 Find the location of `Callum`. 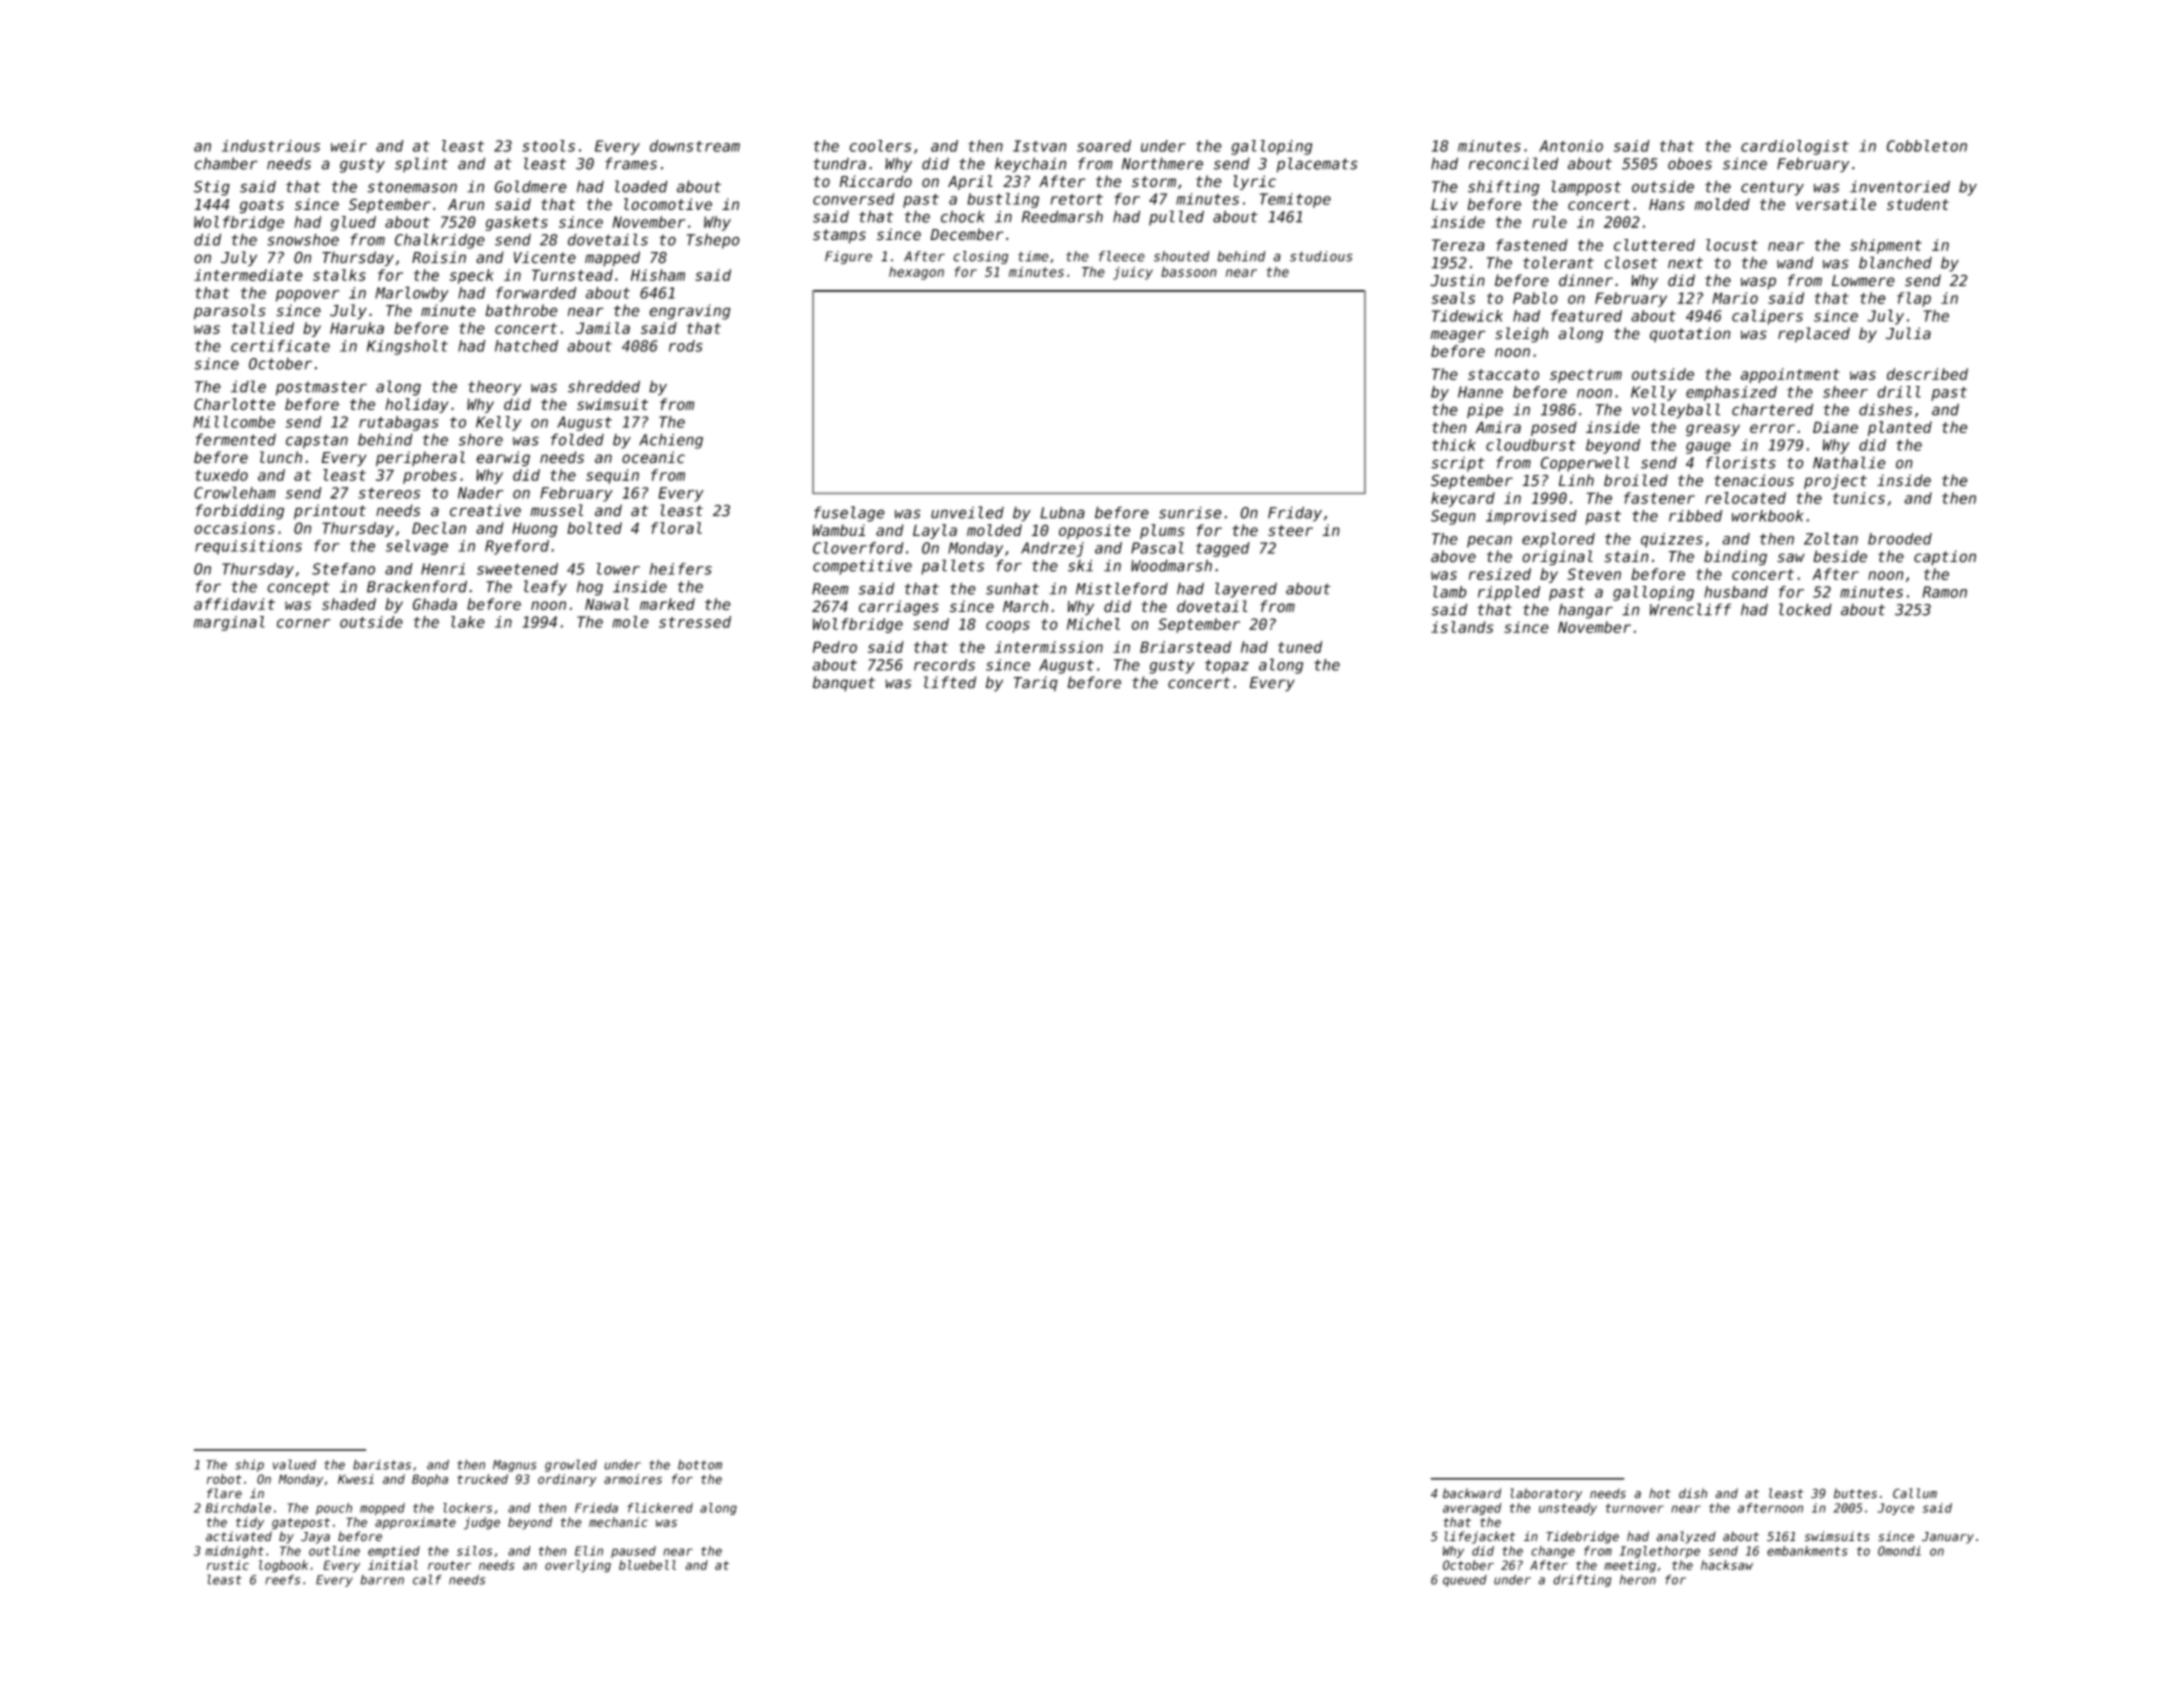

Callum is located at coordinates (1915, 1493).
